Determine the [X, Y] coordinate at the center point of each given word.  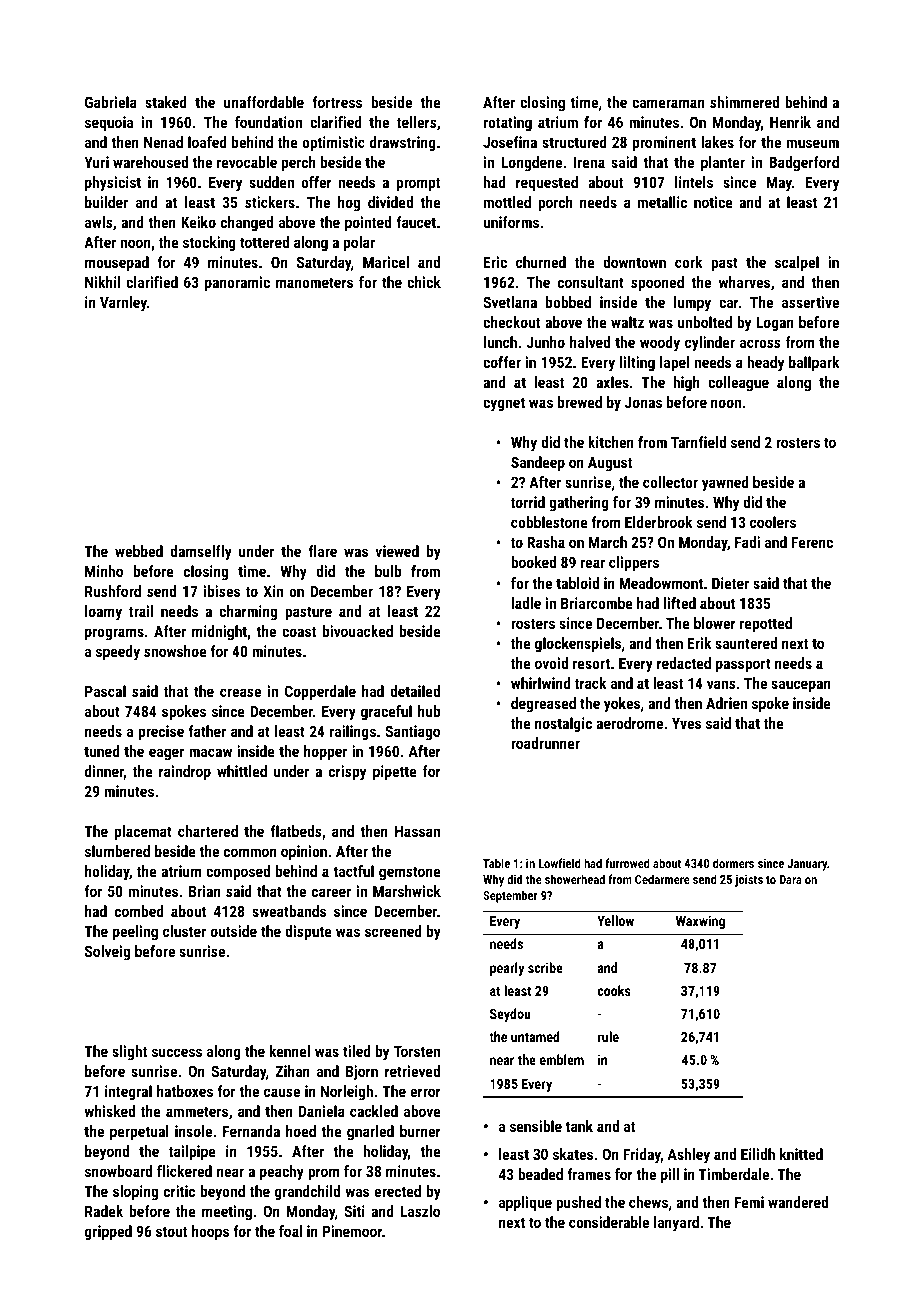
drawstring [403, 143]
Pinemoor [352, 1231]
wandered [798, 1202]
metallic [662, 202]
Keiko [198, 222]
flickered [184, 1171]
